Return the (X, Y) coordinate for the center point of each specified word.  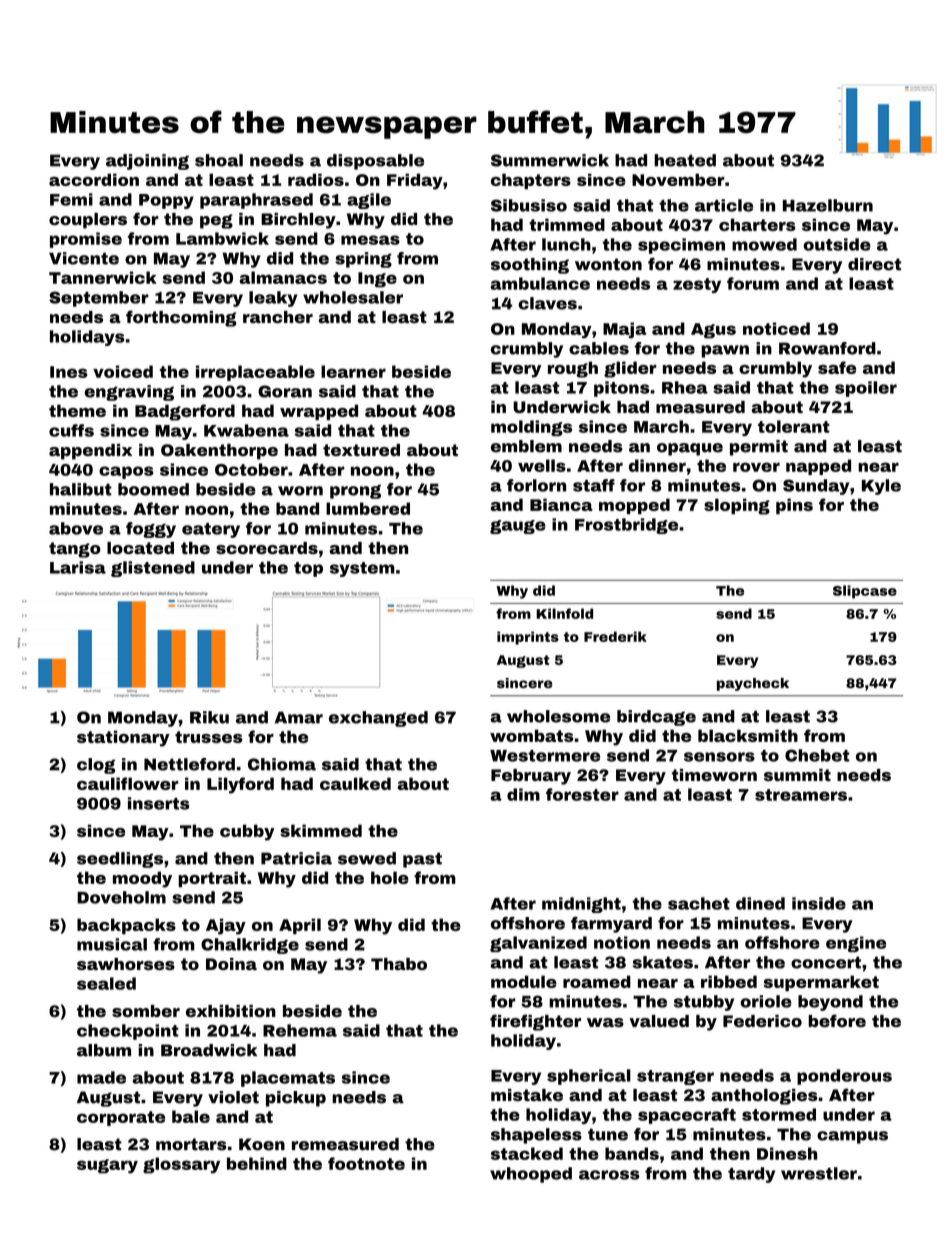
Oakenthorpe (219, 452)
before (837, 1020)
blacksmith (748, 735)
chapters (531, 181)
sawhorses (126, 964)
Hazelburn (828, 205)
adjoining (147, 162)
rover (756, 467)
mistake (527, 1095)
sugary (107, 1166)
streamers (801, 795)
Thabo (399, 964)
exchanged (378, 719)
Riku (209, 717)
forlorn (536, 485)
